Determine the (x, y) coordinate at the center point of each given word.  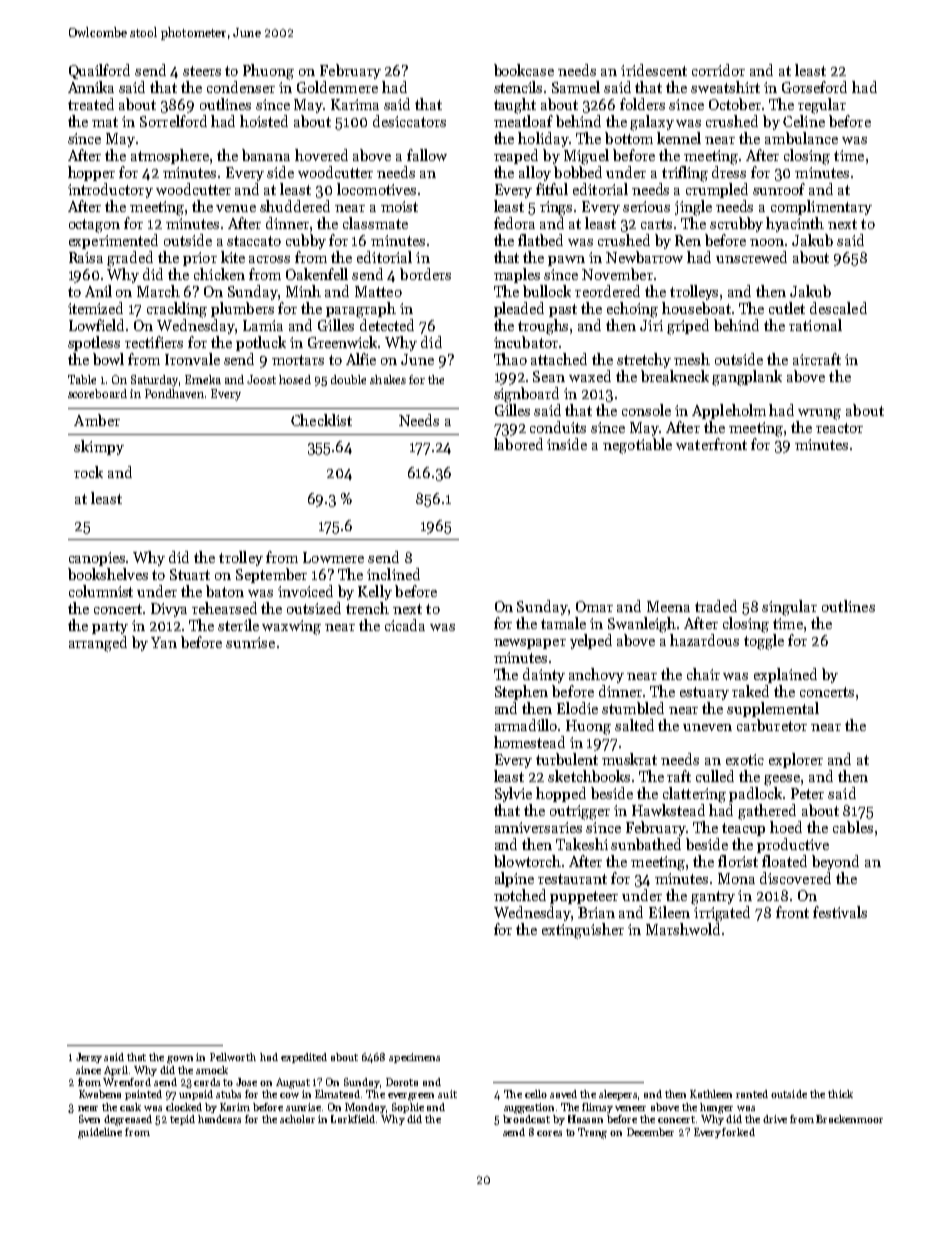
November (617, 274)
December (650, 1132)
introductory (110, 190)
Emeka (203, 379)
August (293, 1083)
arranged (98, 644)
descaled (838, 308)
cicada (405, 625)
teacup (743, 829)
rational (815, 325)
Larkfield (353, 1119)
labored (518, 444)
